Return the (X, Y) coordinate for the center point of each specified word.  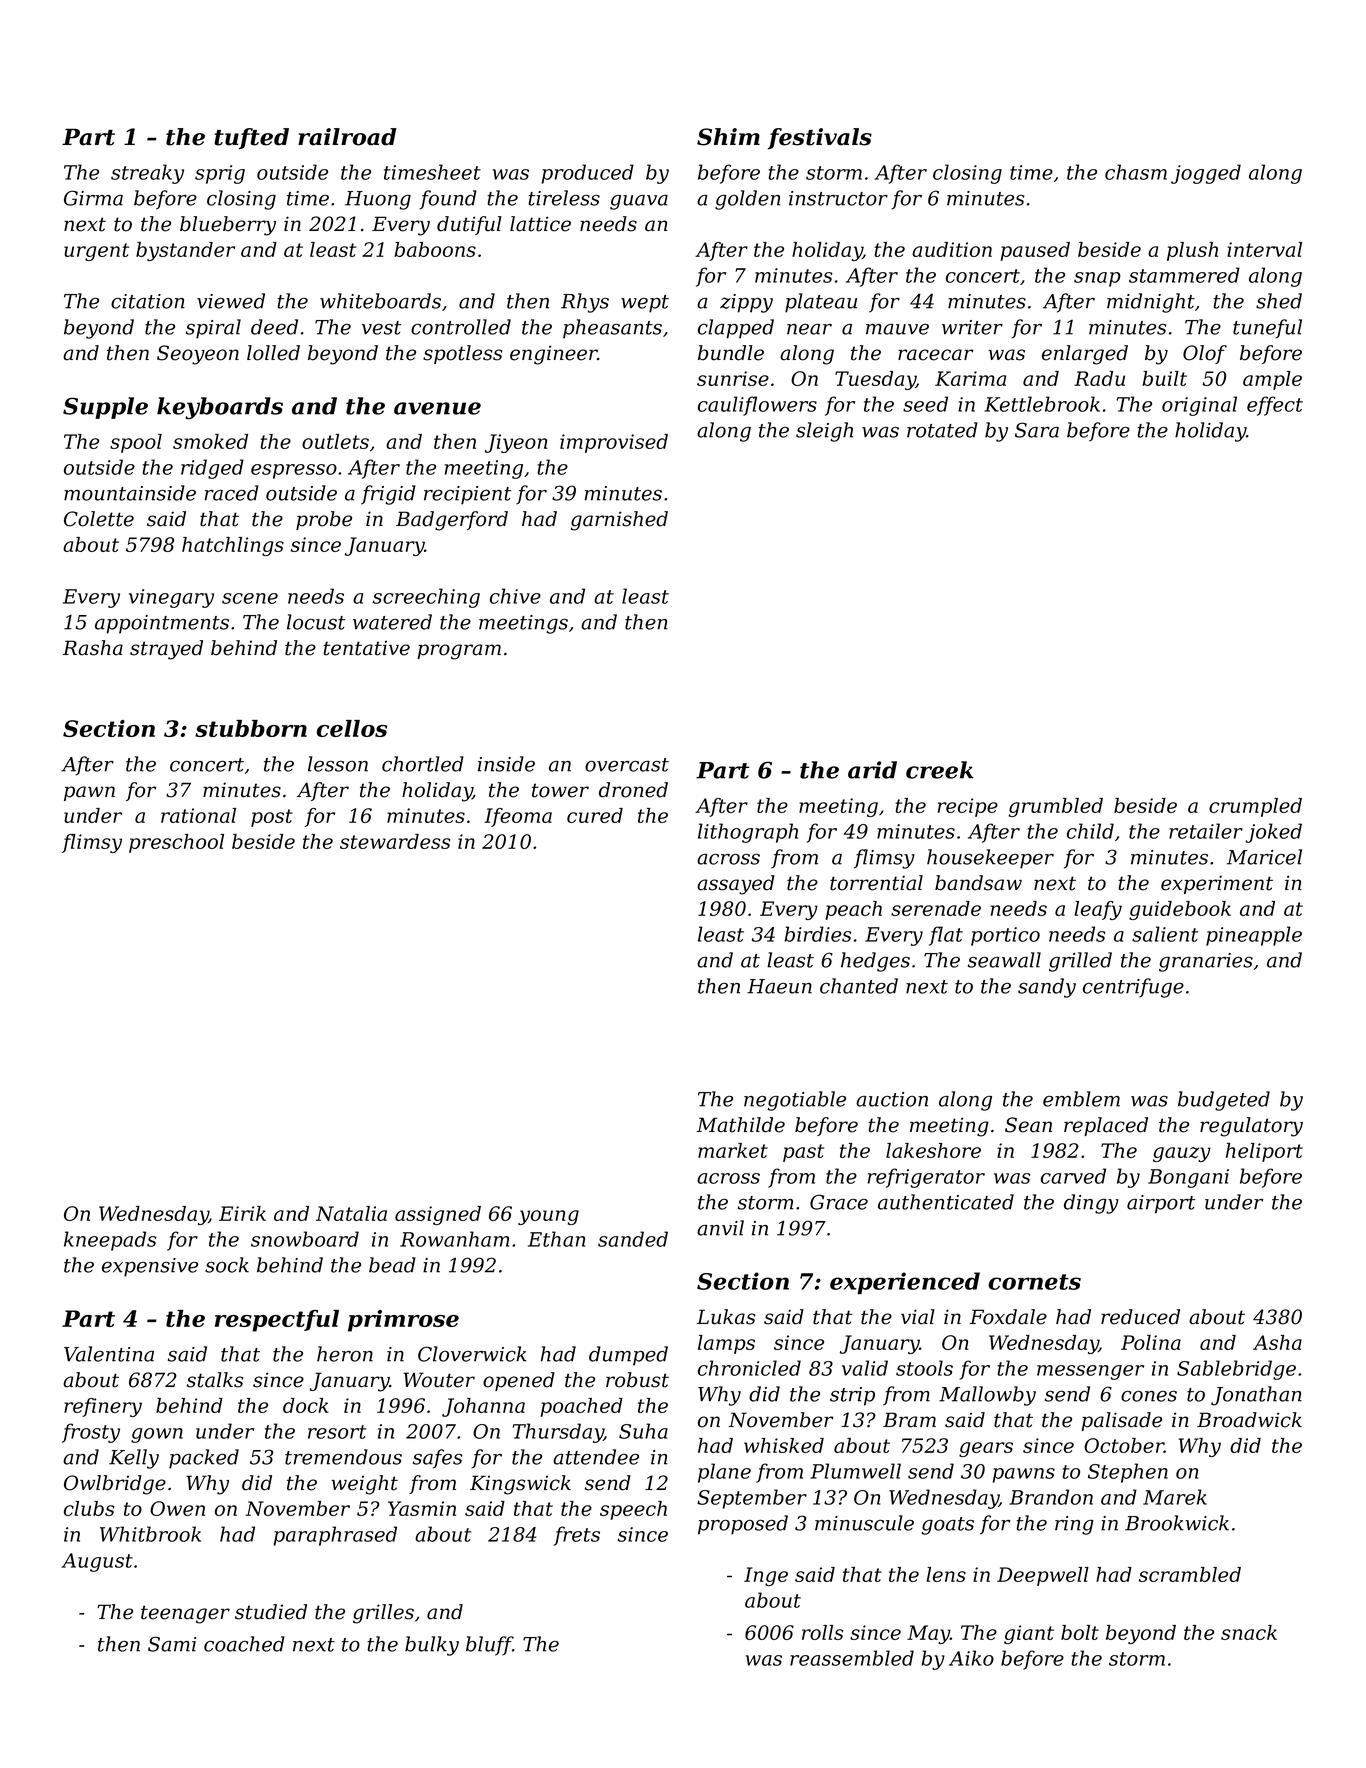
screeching (426, 598)
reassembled (852, 1658)
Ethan (556, 1239)
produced (588, 174)
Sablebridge (1236, 1370)
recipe (968, 807)
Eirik (242, 1213)
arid (872, 770)
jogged (1206, 174)
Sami (172, 1644)
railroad (347, 137)
